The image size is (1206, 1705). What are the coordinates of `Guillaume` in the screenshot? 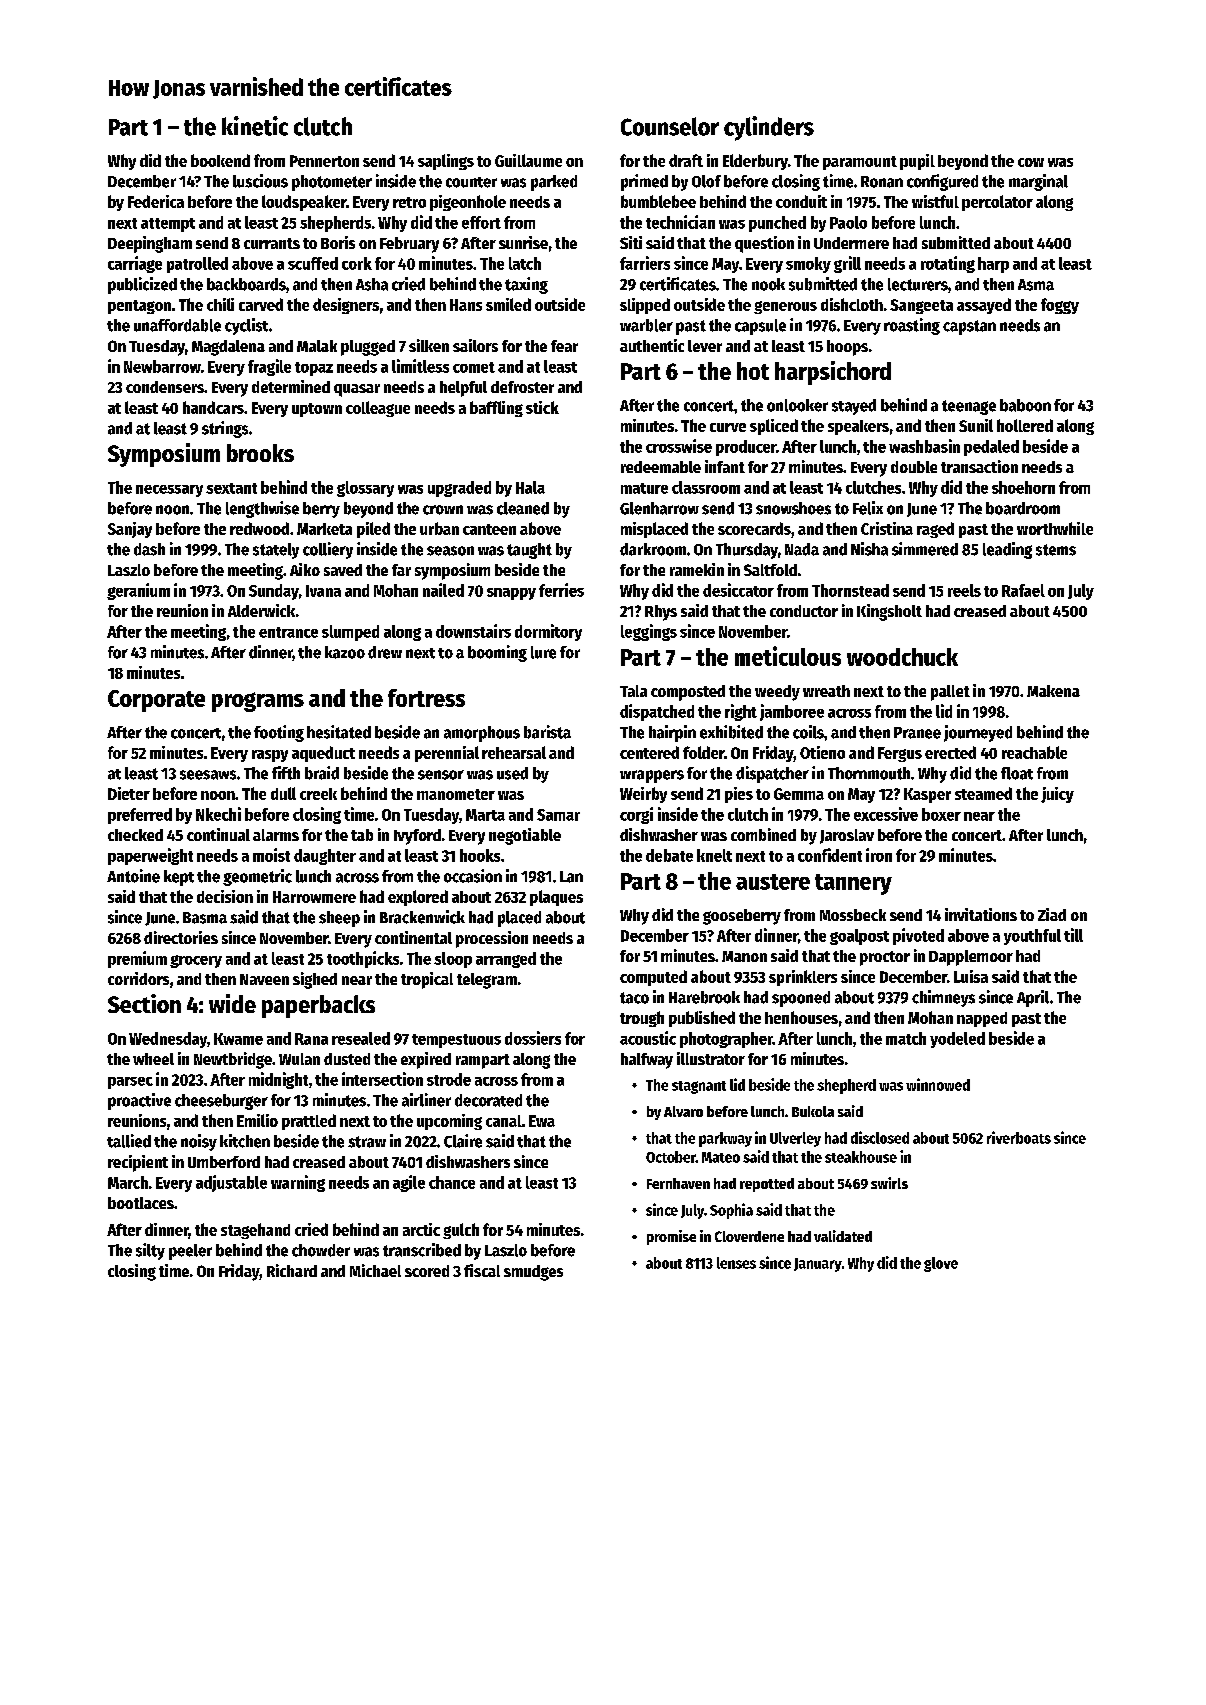 It's located at (528, 160).
